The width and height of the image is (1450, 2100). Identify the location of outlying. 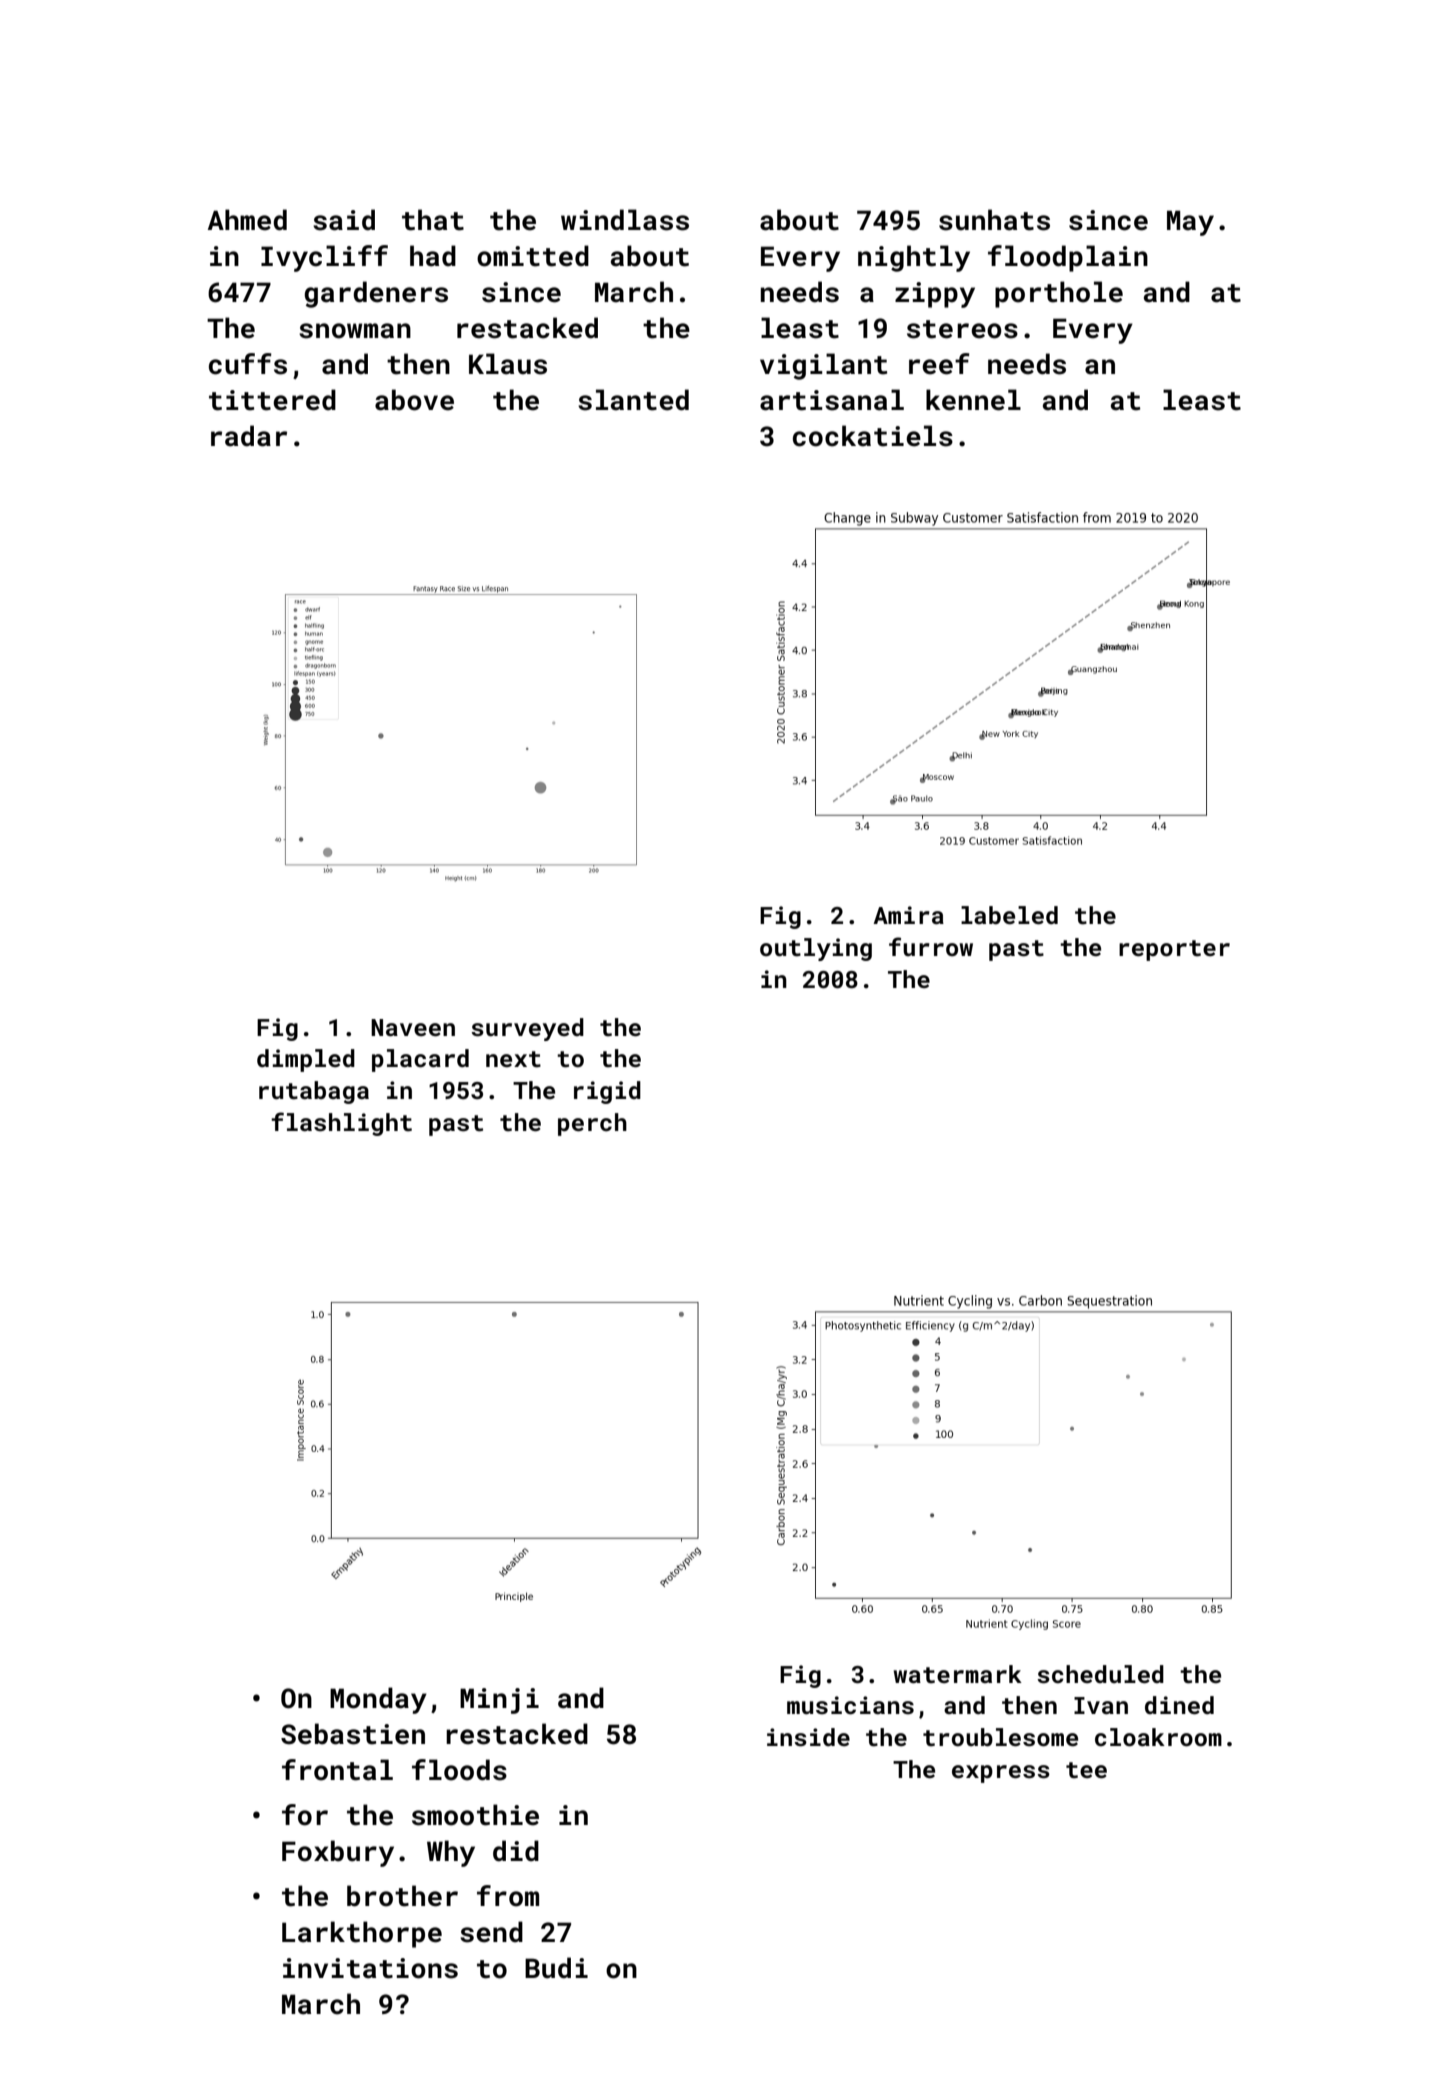
(816, 949).
